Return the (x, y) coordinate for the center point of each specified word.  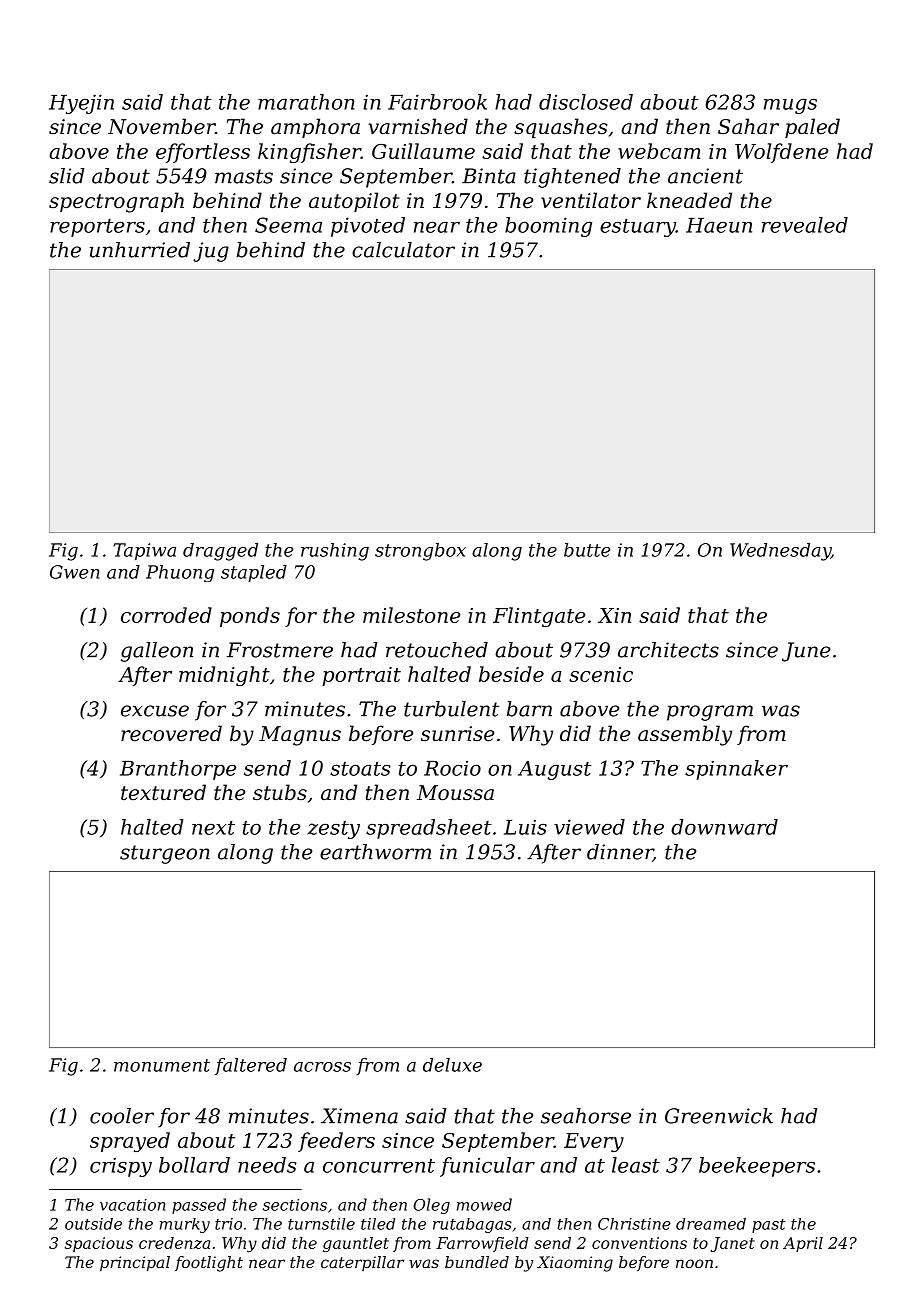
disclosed (586, 102)
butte (587, 550)
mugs (790, 106)
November (161, 126)
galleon (157, 652)
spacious (99, 1244)
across (322, 1067)
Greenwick (719, 1116)
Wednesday (780, 552)
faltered (251, 1066)
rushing (335, 552)
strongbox (420, 552)
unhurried (140, 250)
